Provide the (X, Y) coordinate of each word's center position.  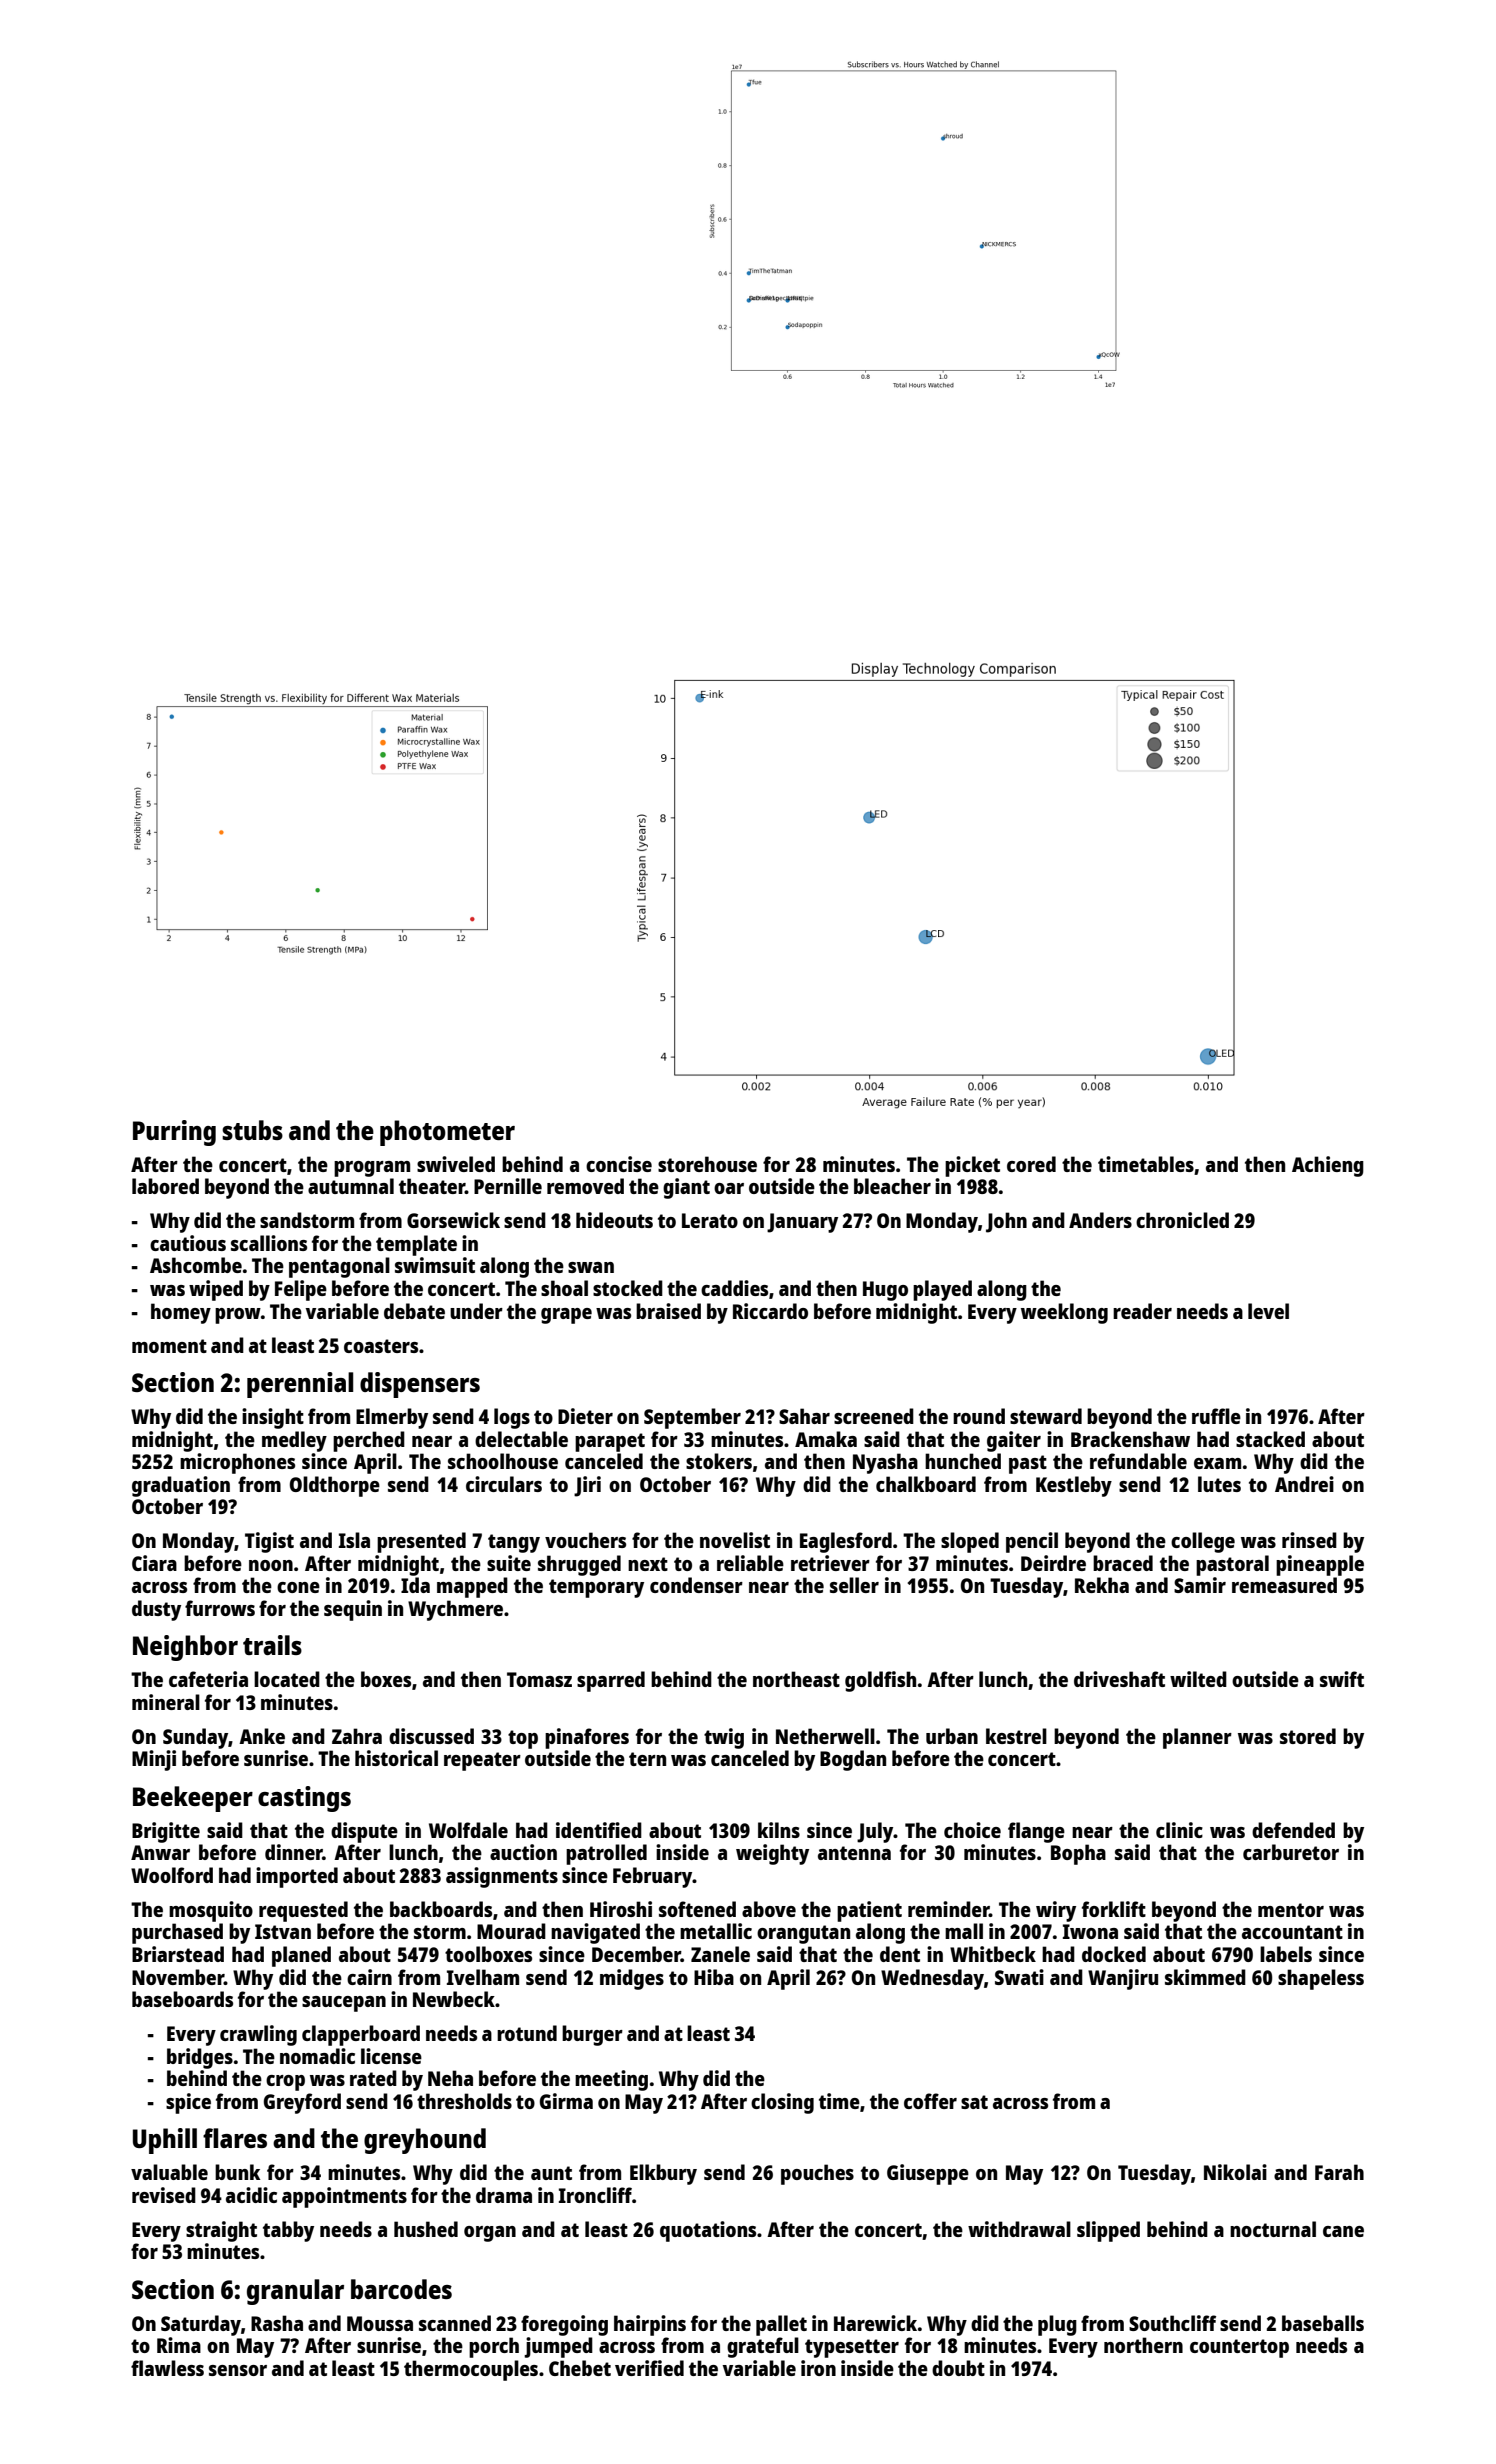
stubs (252, 1130)
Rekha (1102, 1585)
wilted (1198, 1679)
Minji (154, 1760)
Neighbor (185, 1648)
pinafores (587, 1738)
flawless (167, 2368)
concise (619, 1164)
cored (1031, 1164)
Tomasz (539, 1679)
